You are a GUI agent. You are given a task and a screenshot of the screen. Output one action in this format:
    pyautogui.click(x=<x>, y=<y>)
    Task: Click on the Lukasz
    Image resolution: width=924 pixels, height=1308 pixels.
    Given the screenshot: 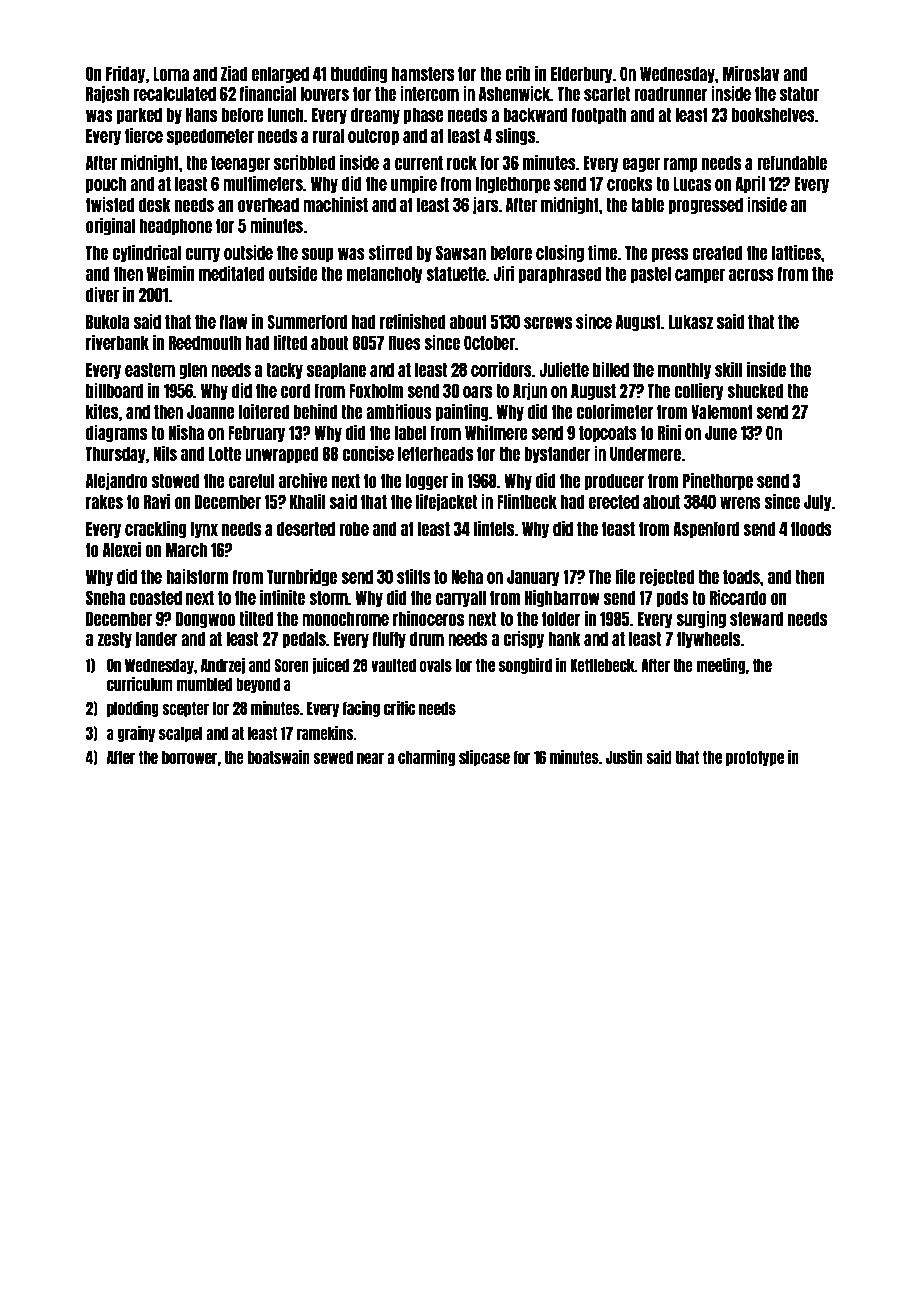 What is the action you would take?
    pyautogui.click(x=691, y=321)
